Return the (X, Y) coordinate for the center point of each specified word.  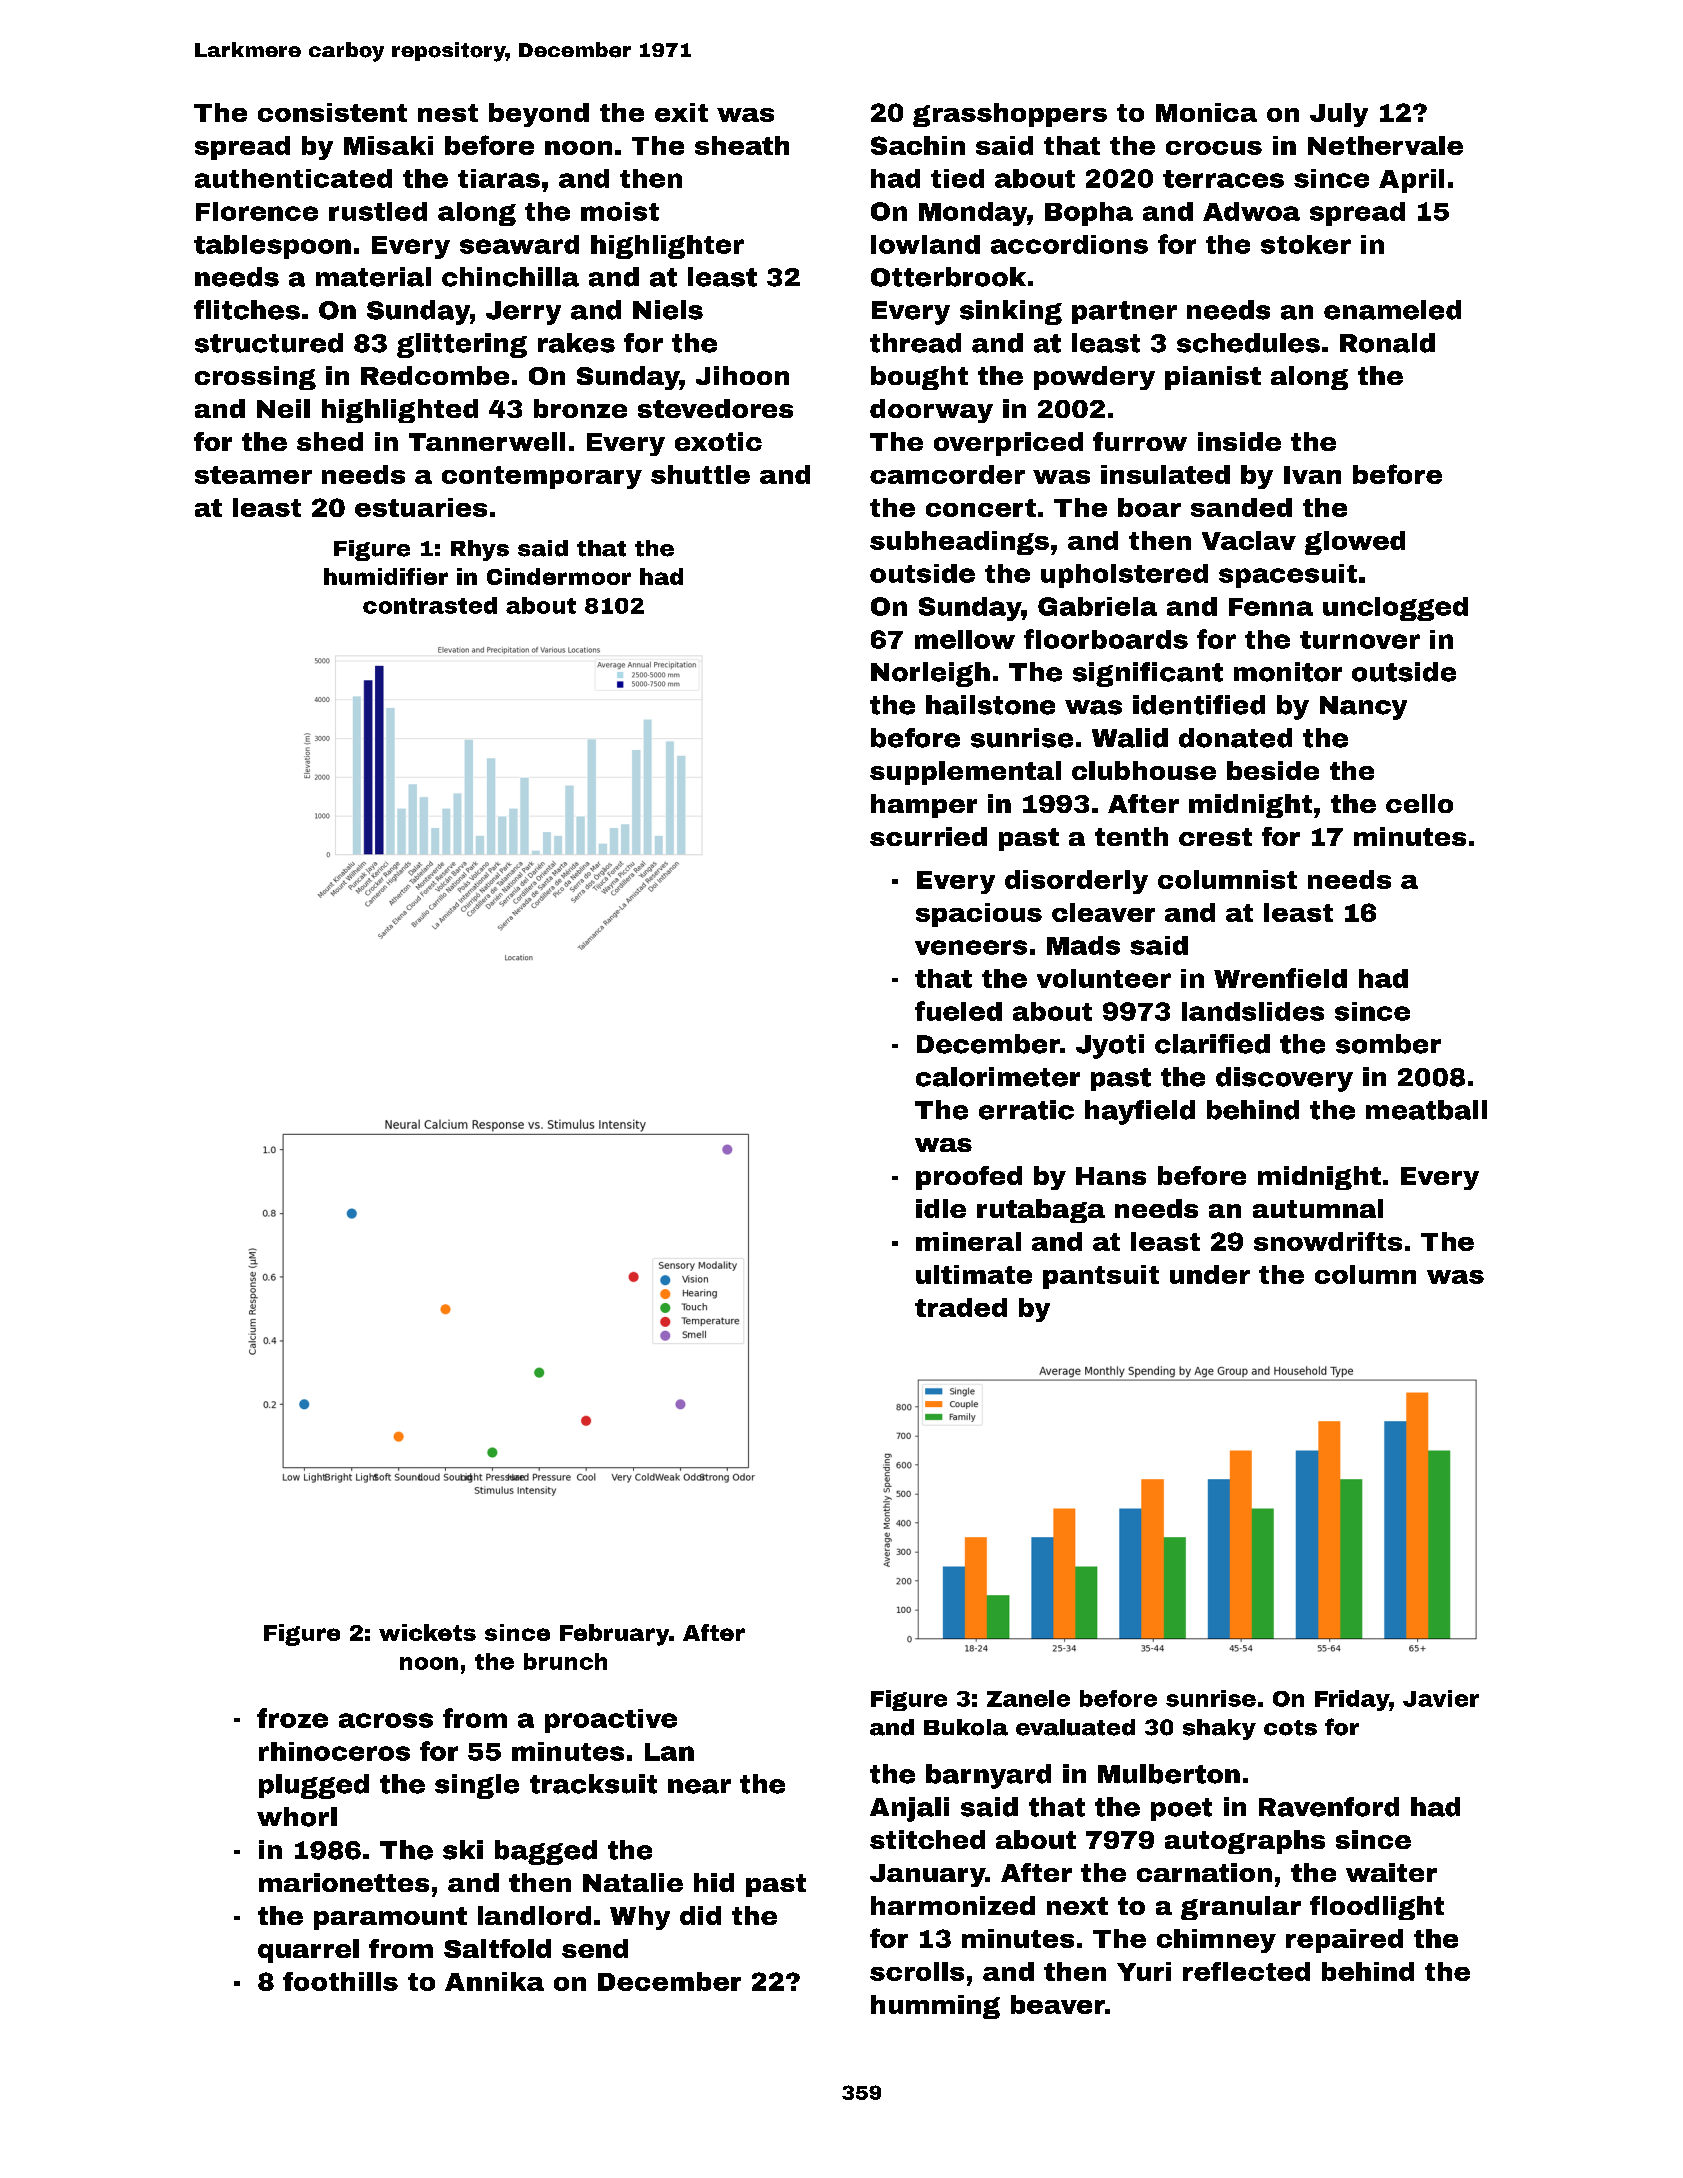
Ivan (1312, 475)
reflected (1246, 1971)
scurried (928, 836)
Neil (283, 408)
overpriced (1008, 444)
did (700, 1915)
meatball (1426, 1110)
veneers (971, 947)
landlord (534, 1915)
